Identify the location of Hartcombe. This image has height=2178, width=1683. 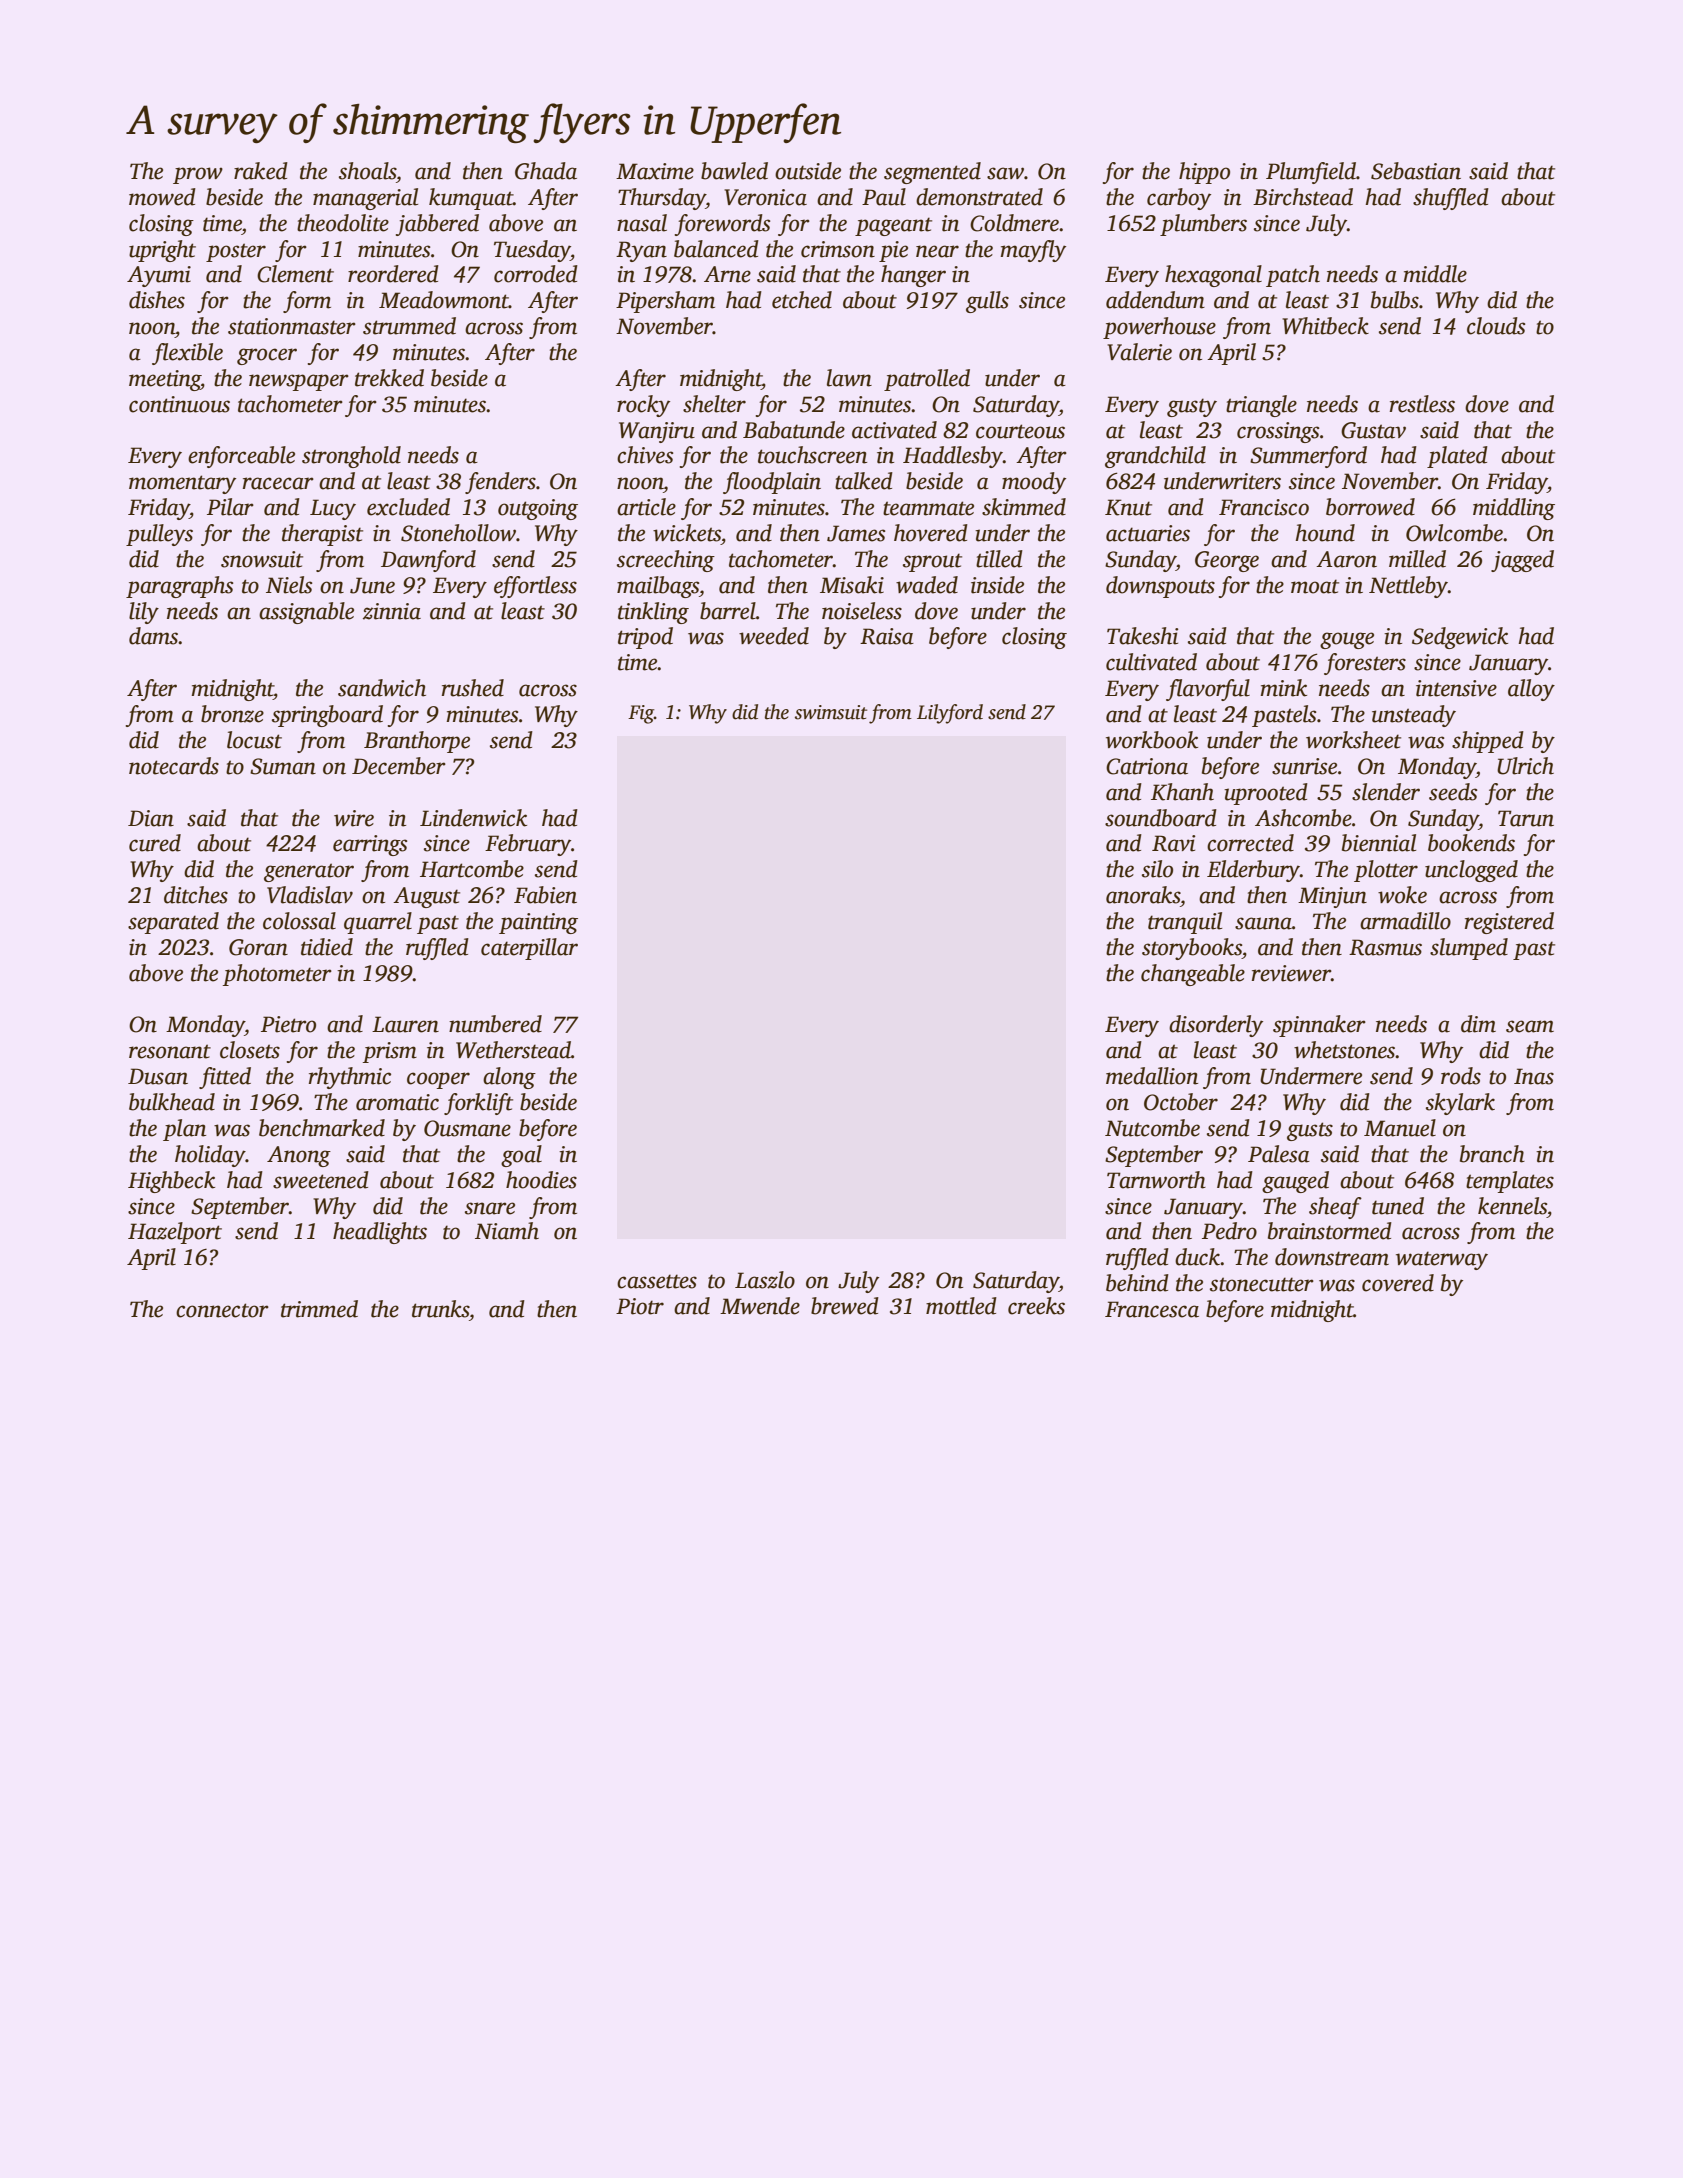
(472, 869).
